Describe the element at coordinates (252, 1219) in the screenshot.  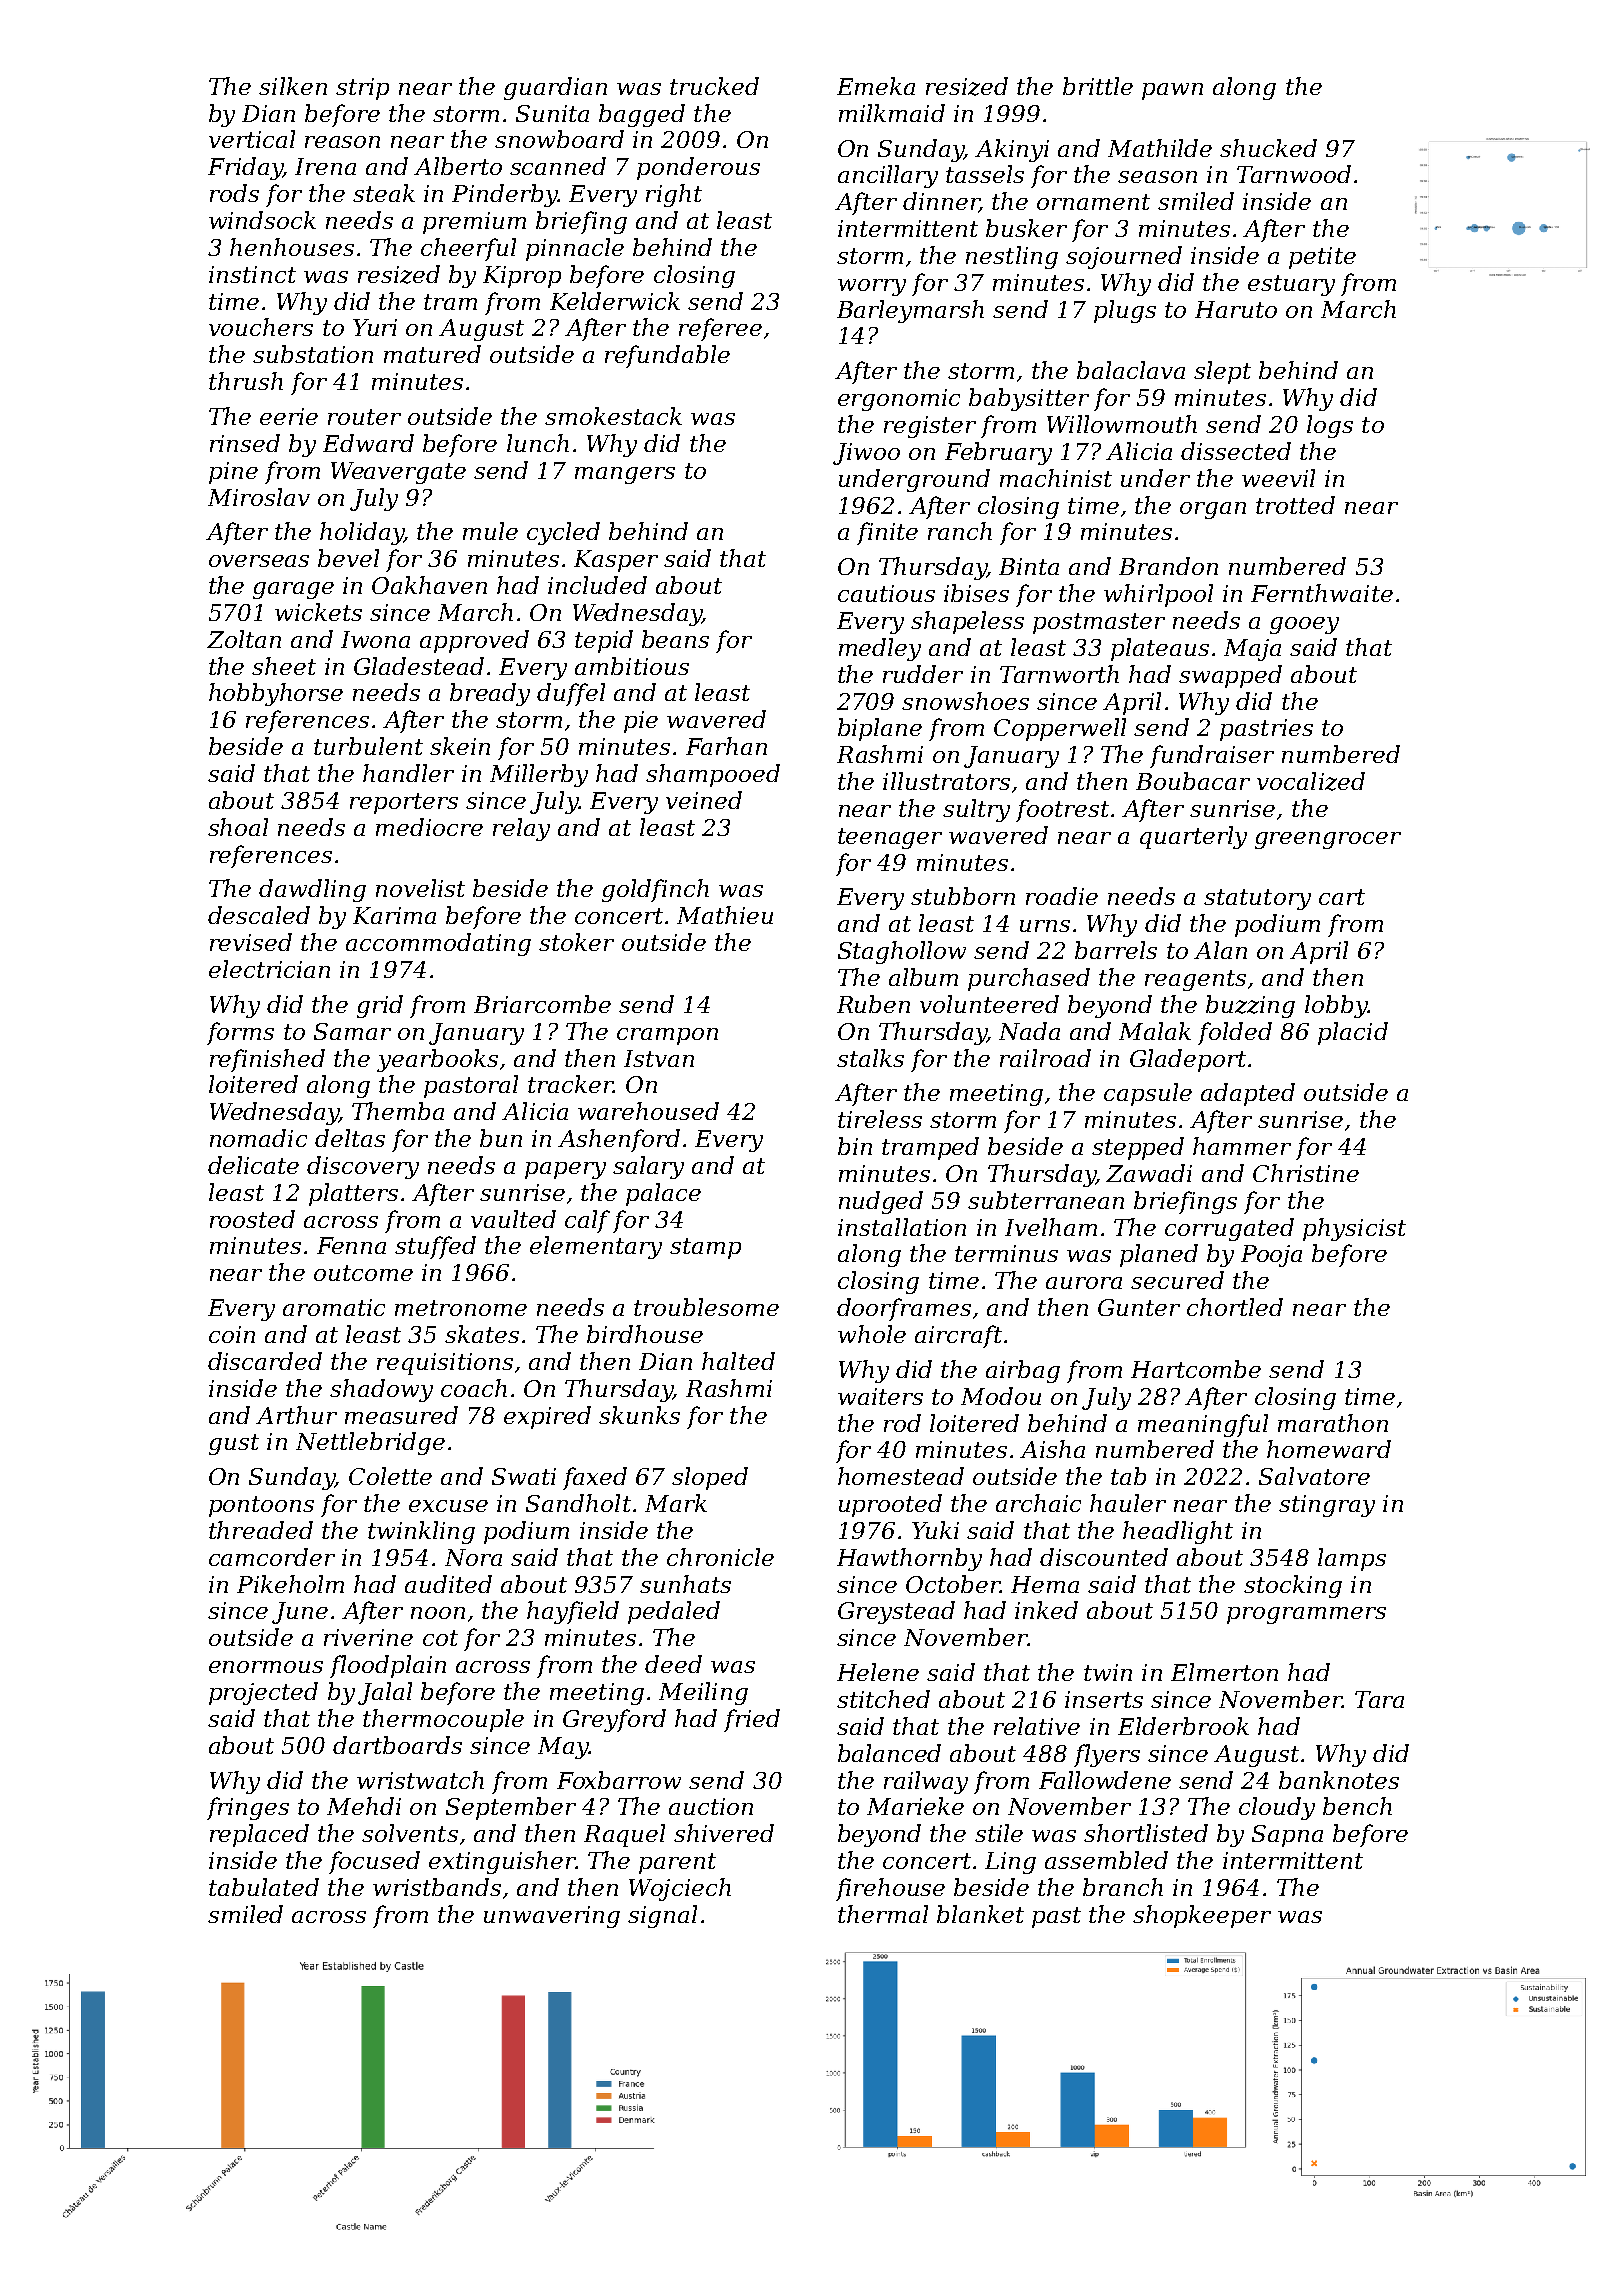
I see `roosted` at that location.
